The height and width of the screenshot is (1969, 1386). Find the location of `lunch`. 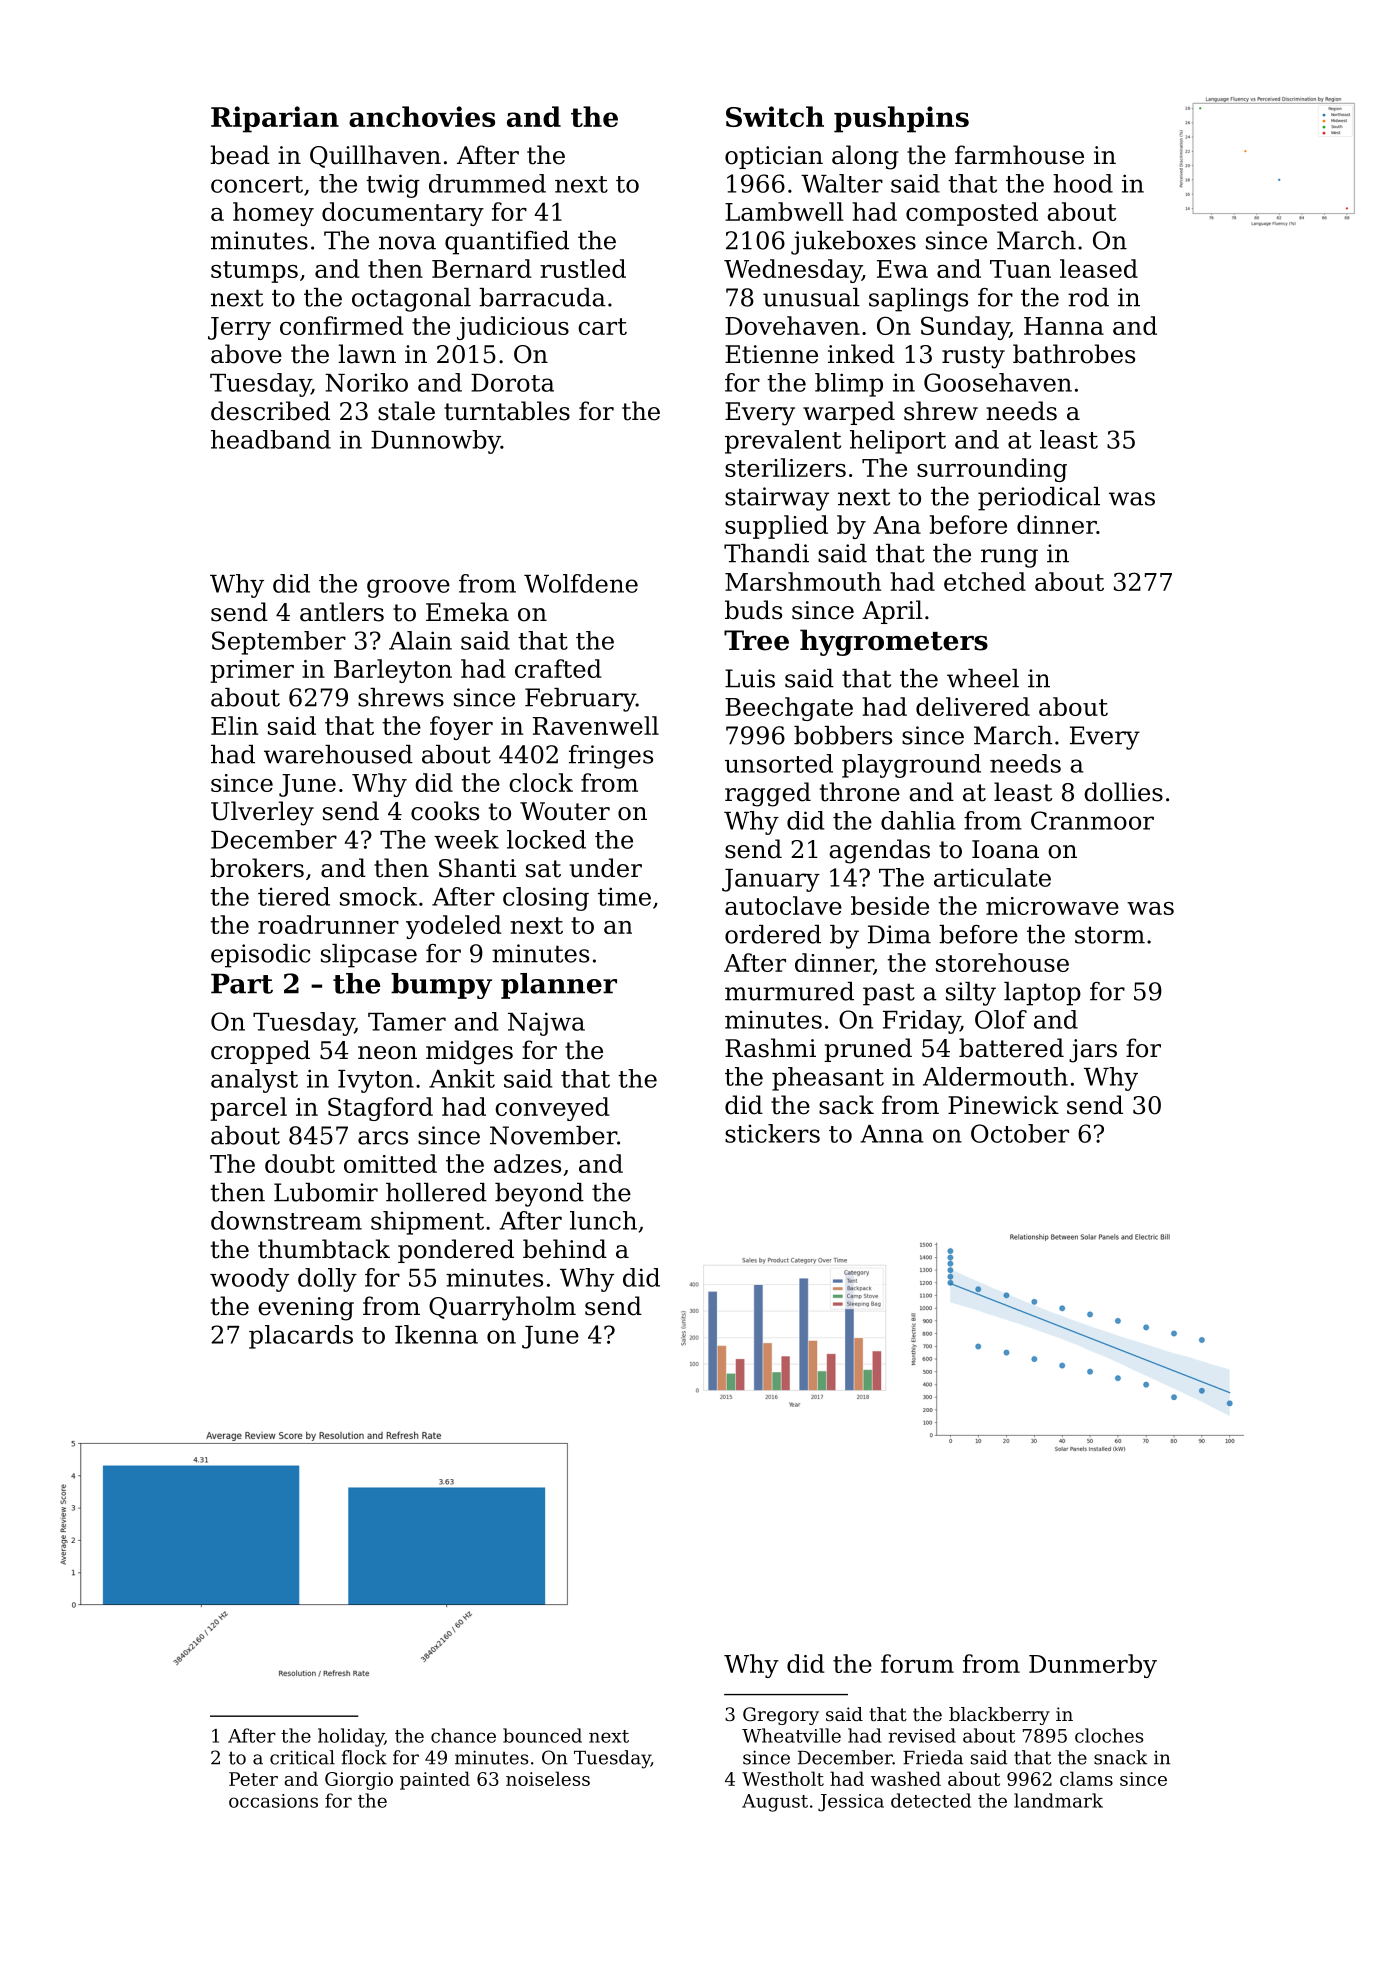

lunch is located at coordinates (603, 1220).
